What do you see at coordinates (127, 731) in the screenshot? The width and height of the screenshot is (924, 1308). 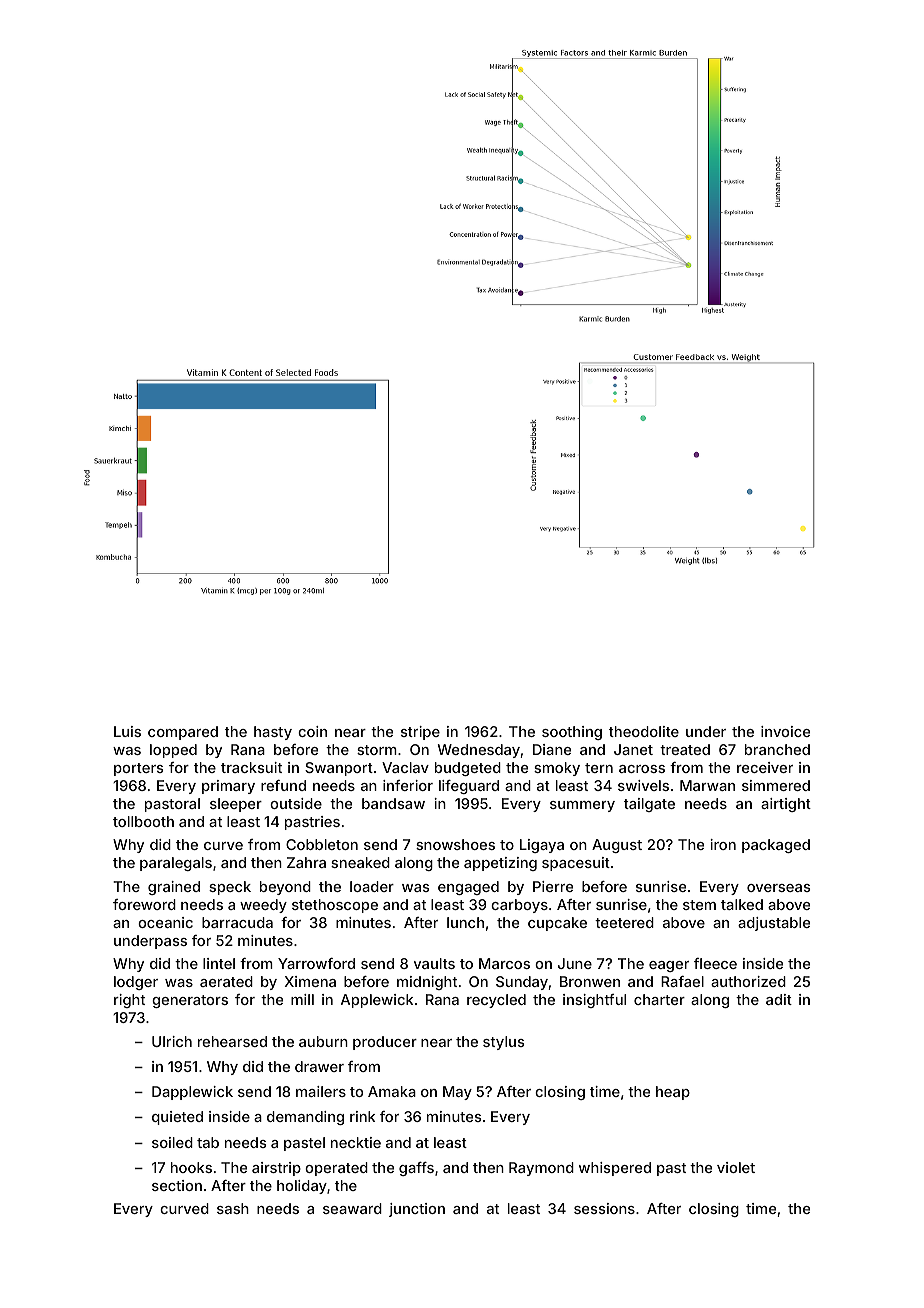 I see `Luis` at bounding box center [127, 731].
